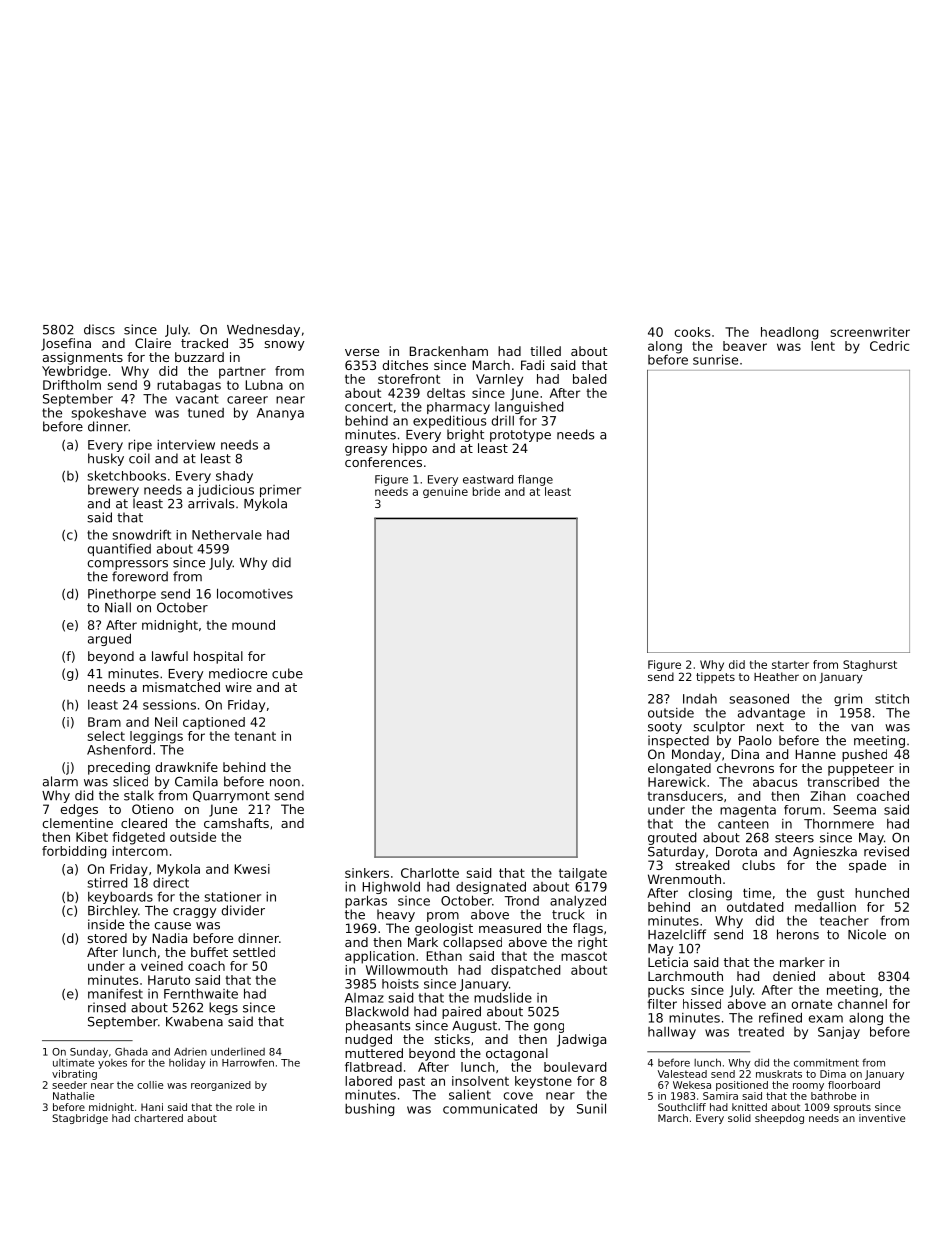  I want to click on outdated, so click(755, 907).
